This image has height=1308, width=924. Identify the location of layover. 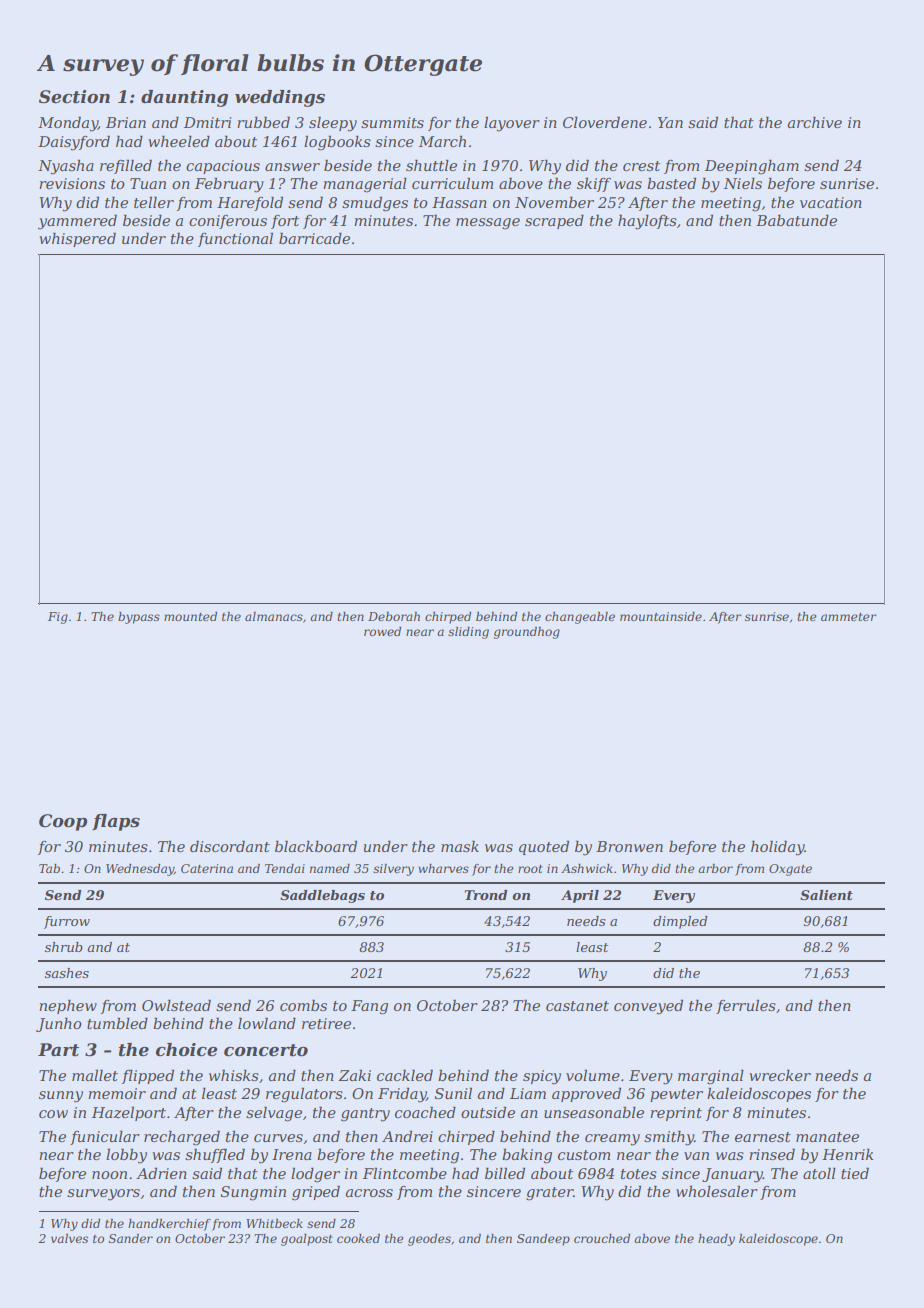
(512, 124).
